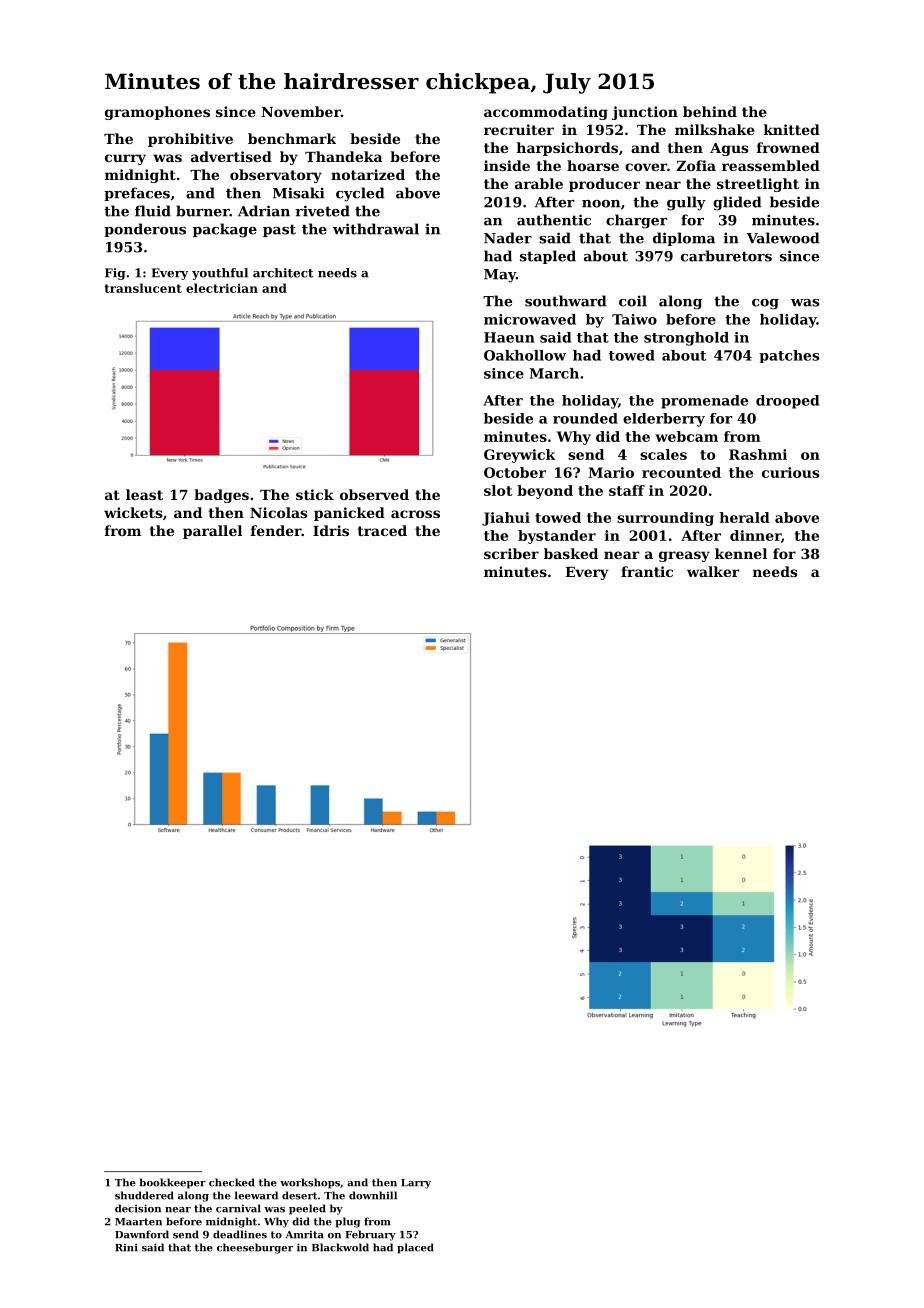  What do you see at coordinates (787, 402) in the image?
I see `drooped` at bounding box center [787, 402].
